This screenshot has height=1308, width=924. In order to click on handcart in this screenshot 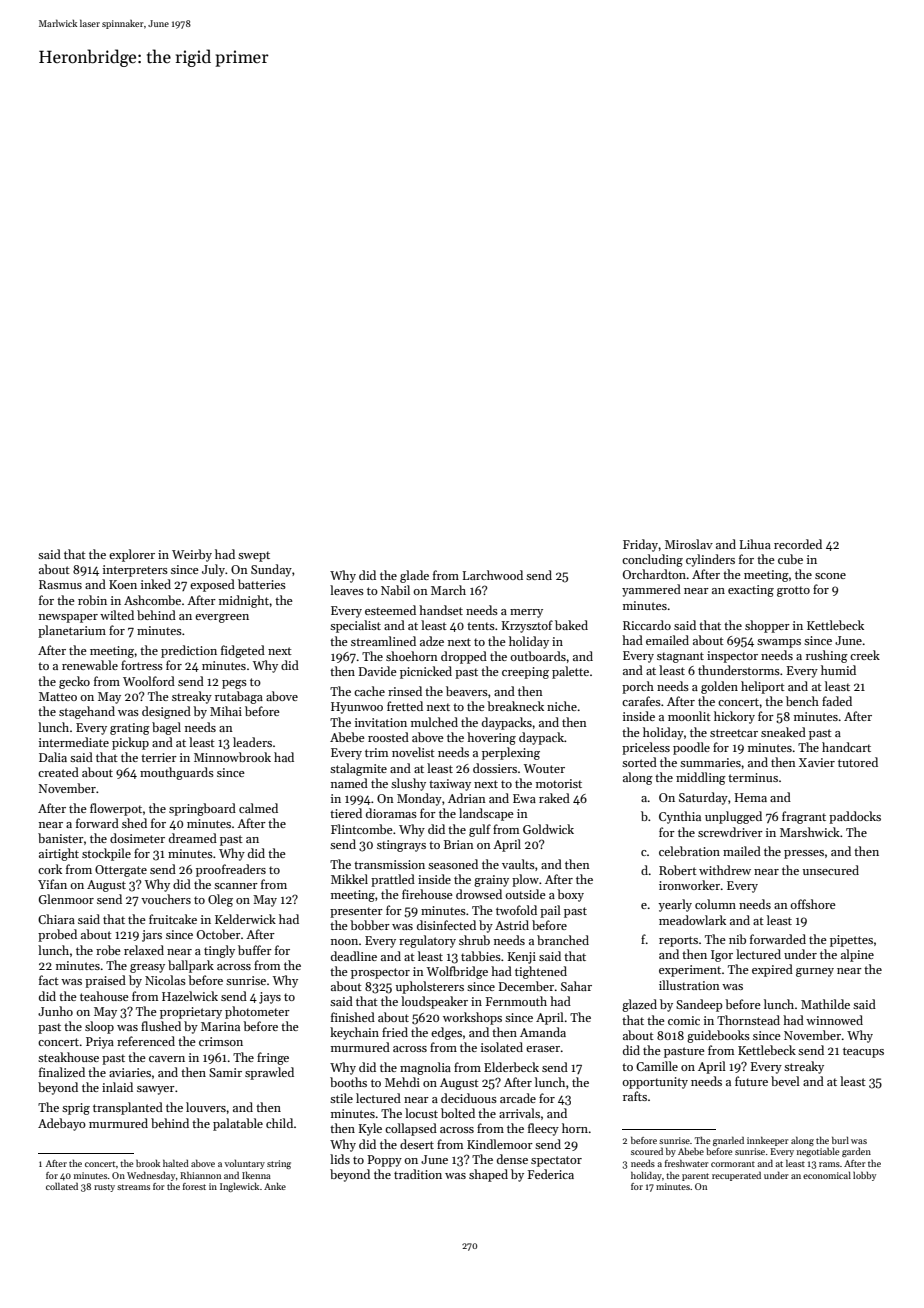, I will do `click(846, 747)`.
